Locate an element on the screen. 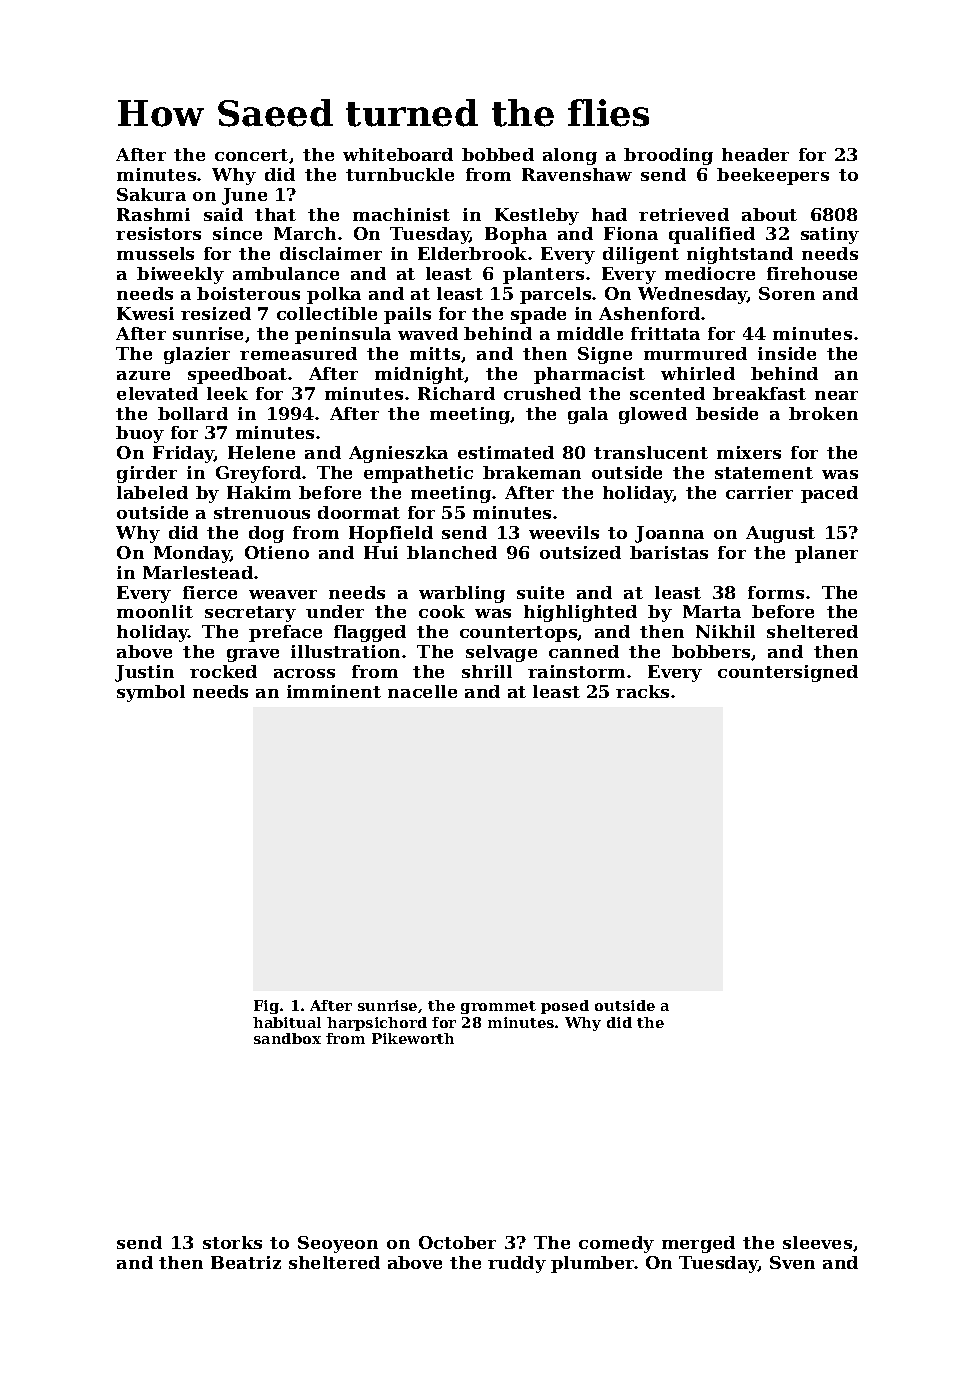  header is located at coordinates (755, 154).
